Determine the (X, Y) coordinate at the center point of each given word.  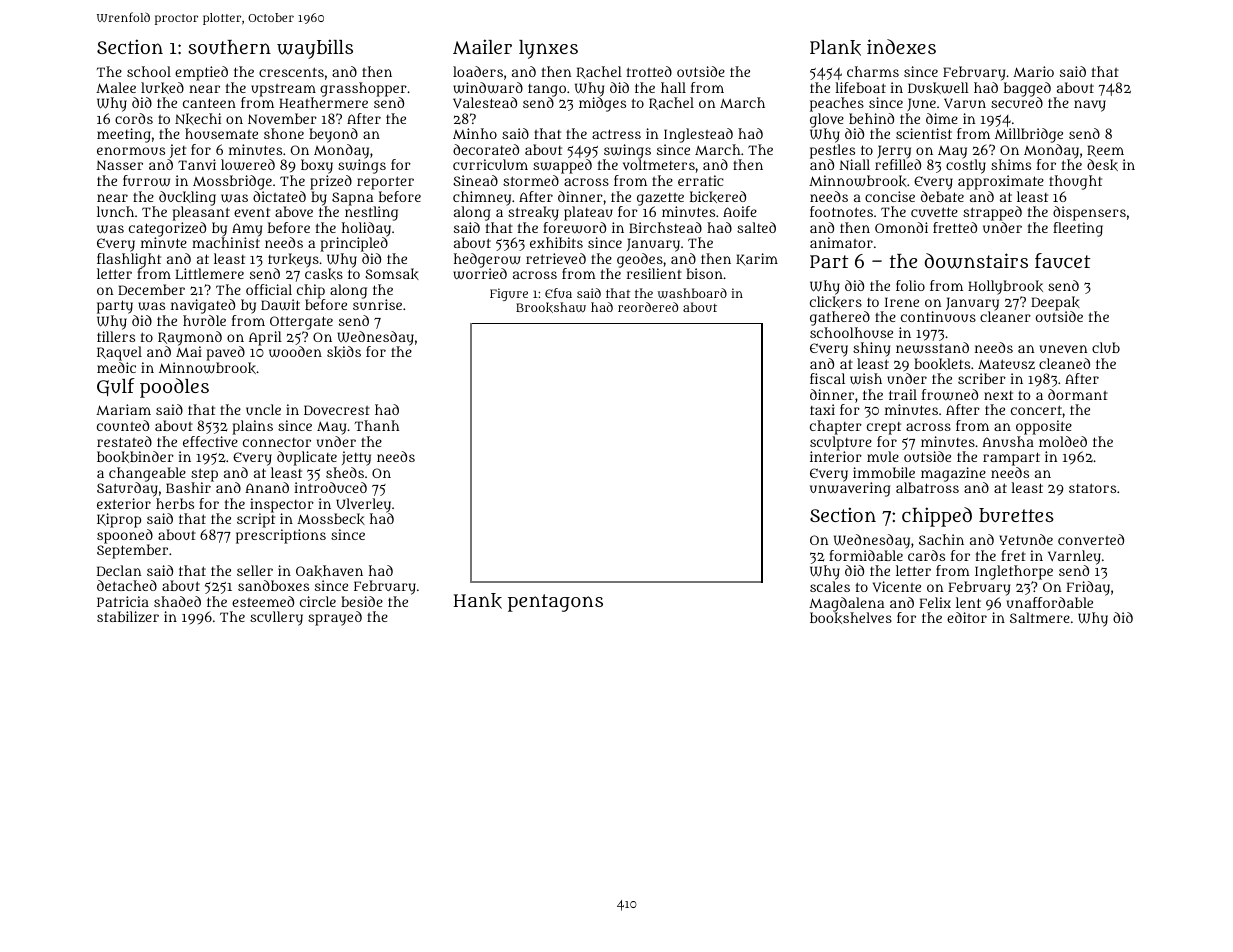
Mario (1033, 71)
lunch (115, 211)
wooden (295, 352)
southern (230, 47)
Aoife (740, 211)
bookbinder (135, 457)
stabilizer (128, 616)
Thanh (377, 425)
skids (344, 352)
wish (866, 379)
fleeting (1078, 229)
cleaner (1005, 316)
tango (547, 90)
